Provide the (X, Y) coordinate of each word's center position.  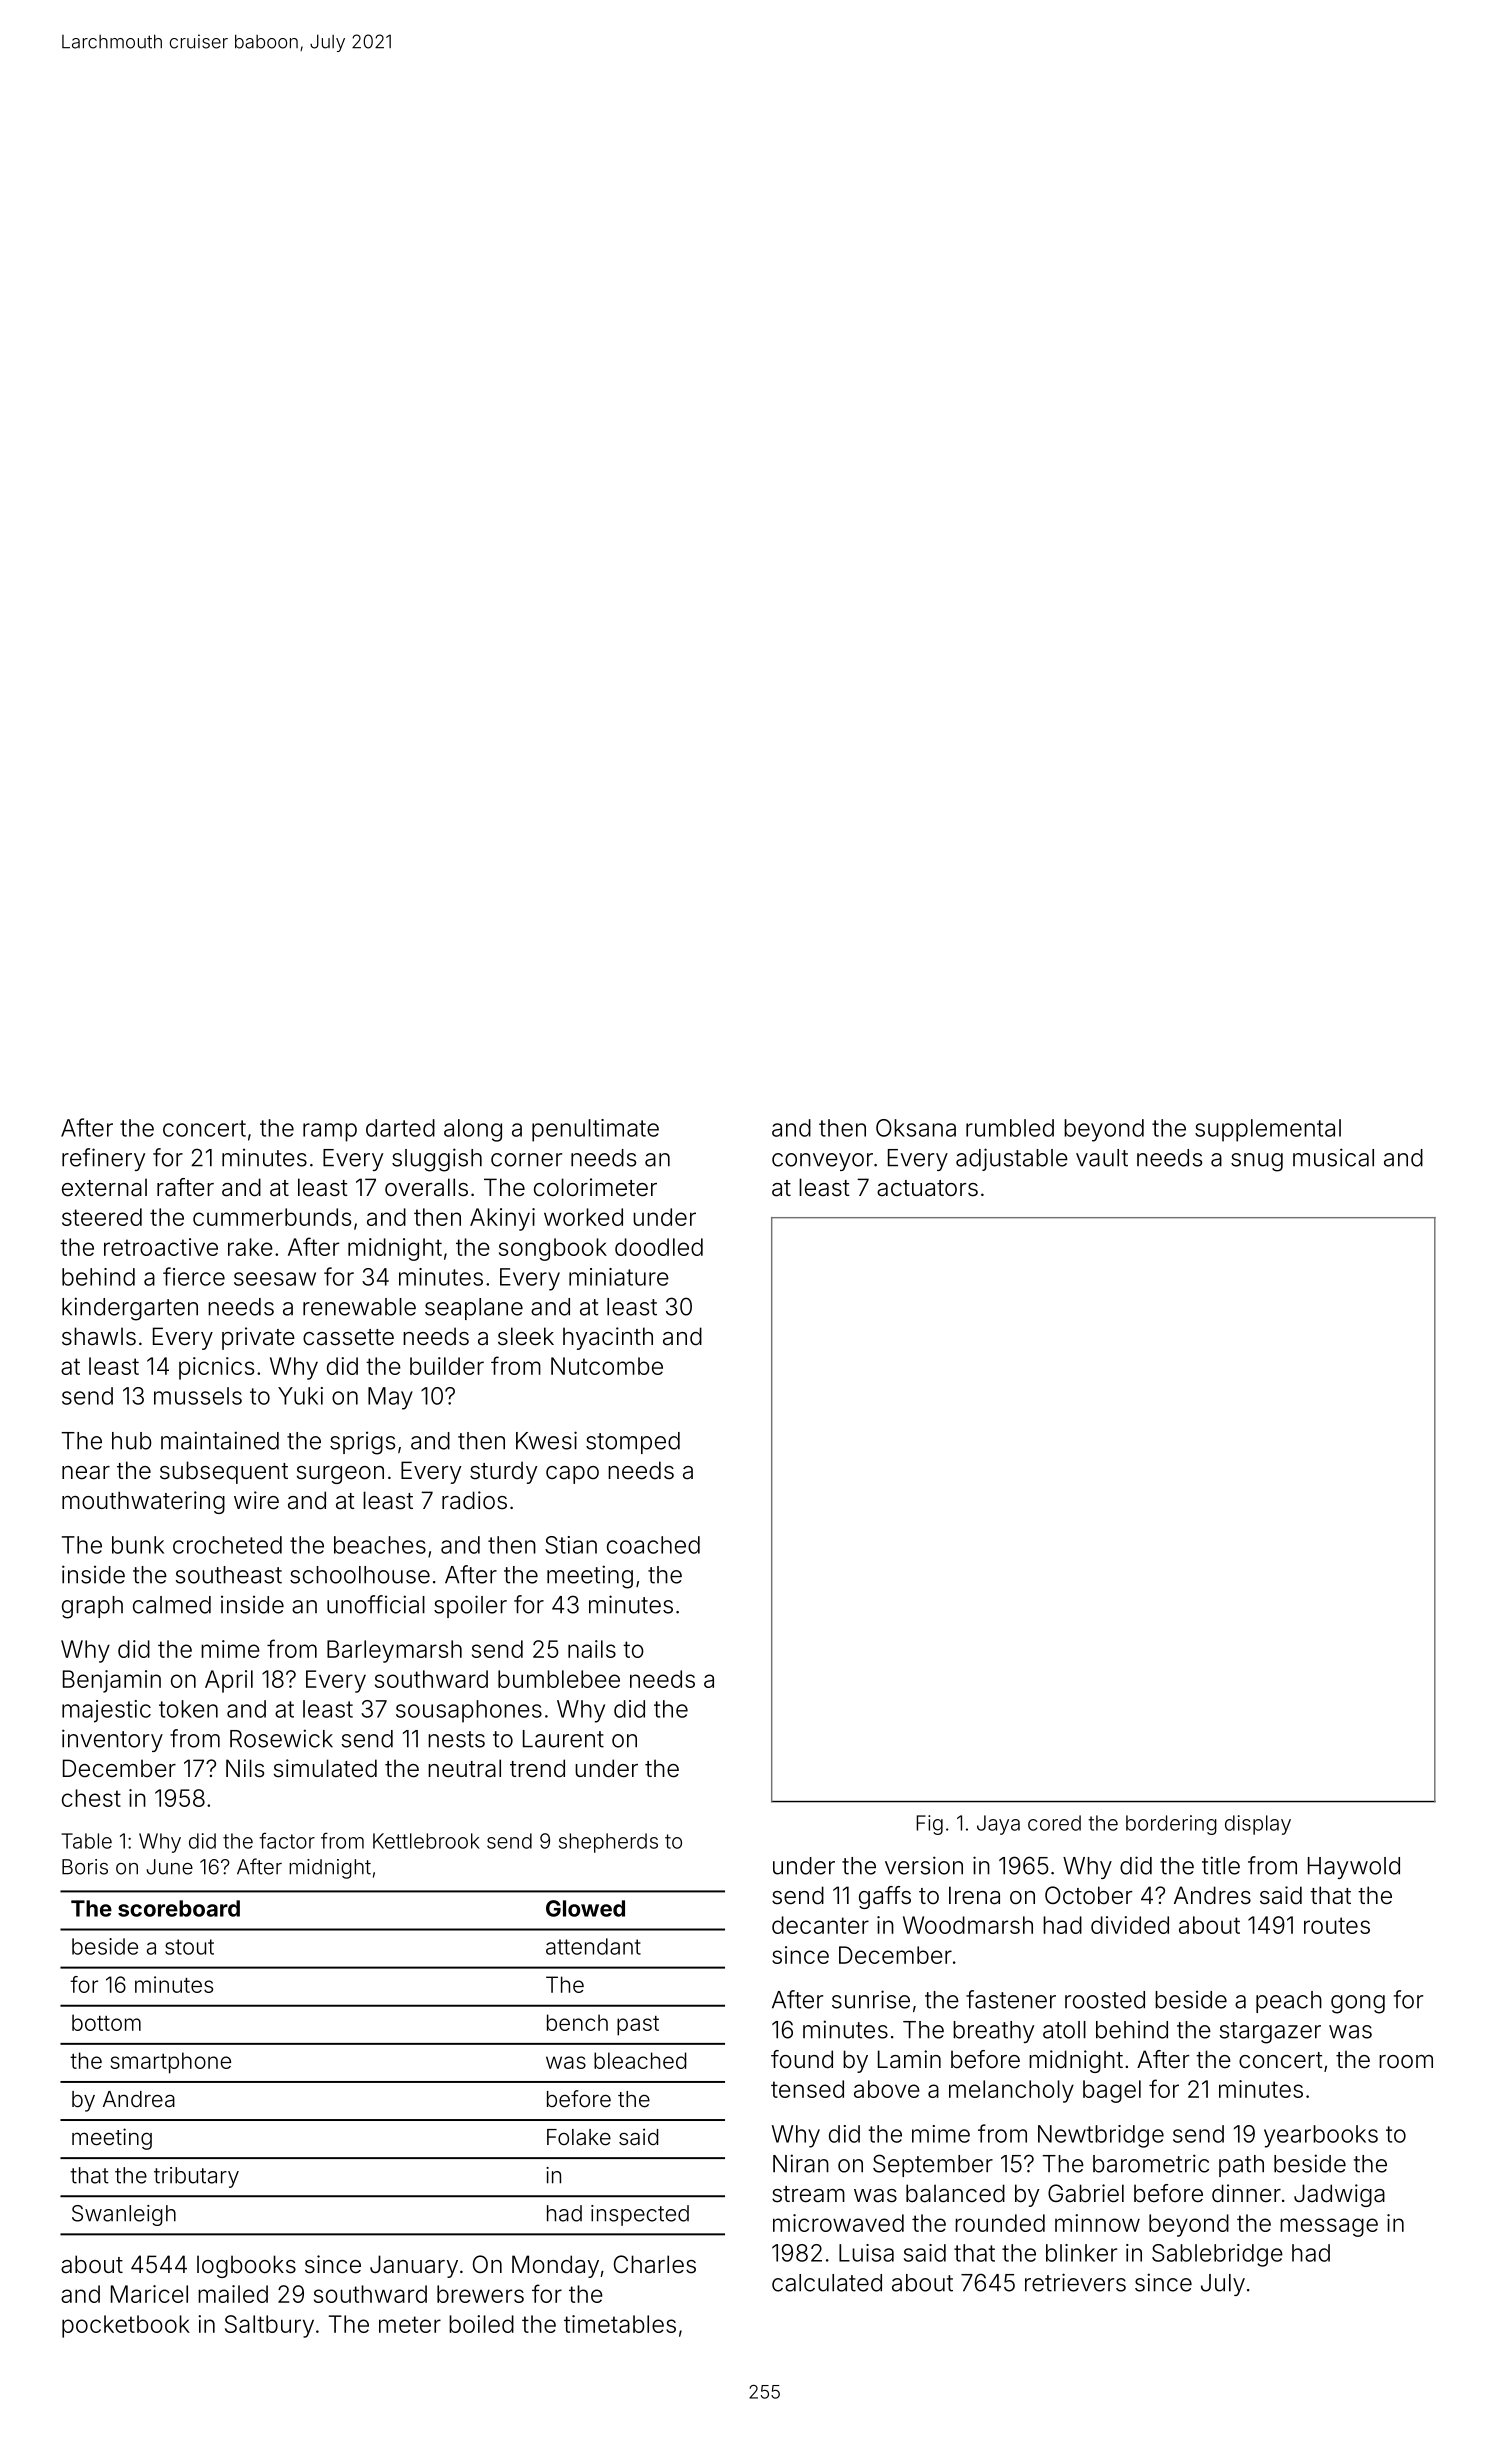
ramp (330, 1132)
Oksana (916, 1128)
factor (287, 1840)
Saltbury (269, 2326)
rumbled (1010, 1128)
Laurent (563, 1739)
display (1258, 1825)
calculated (827, 2283)
